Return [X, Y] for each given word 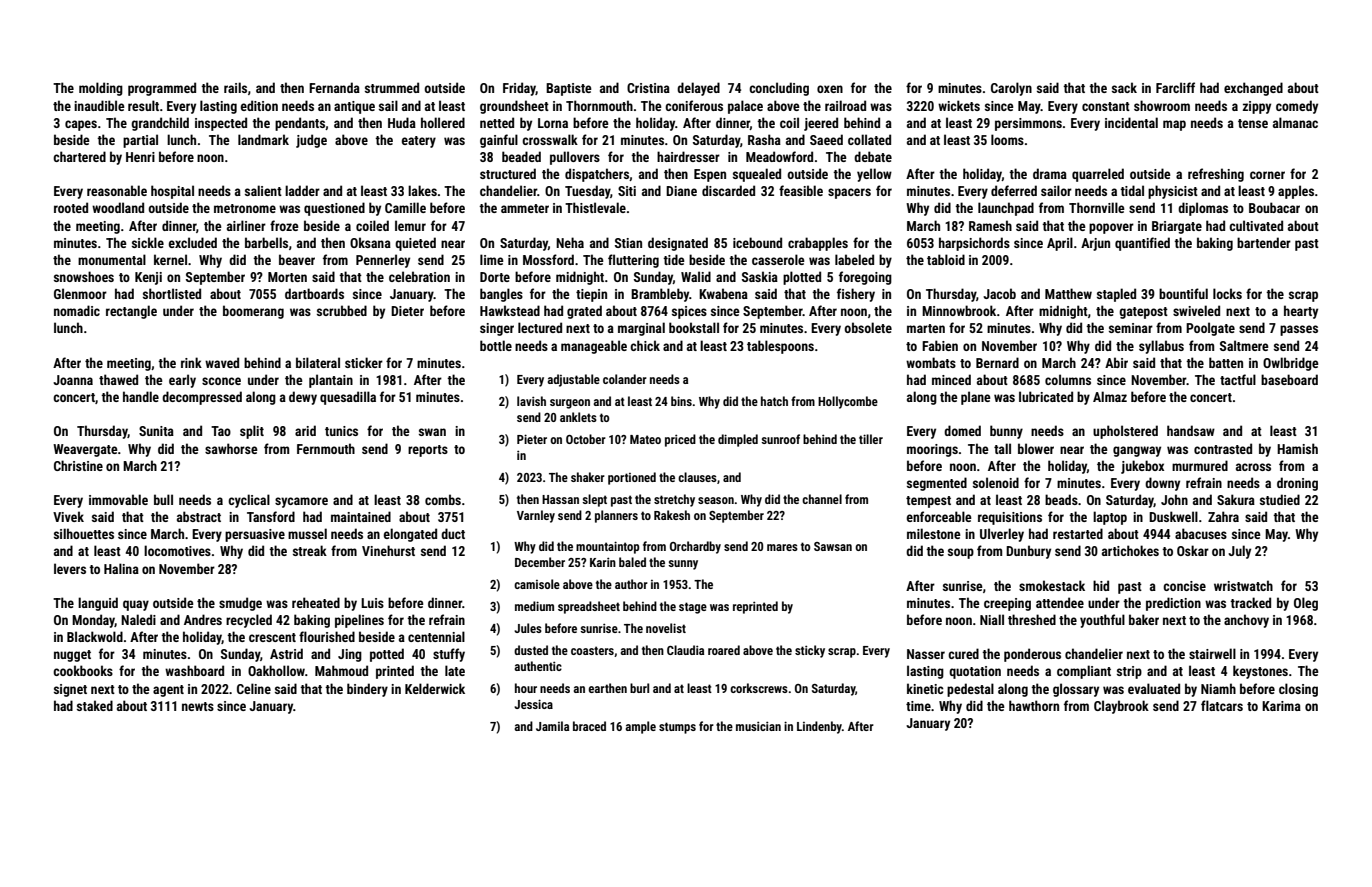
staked [95, 705]
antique [354, 107]
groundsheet [514, 107]
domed [962, 430]
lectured [540, 327]
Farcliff [1175, 87]
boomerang [253, 312]
